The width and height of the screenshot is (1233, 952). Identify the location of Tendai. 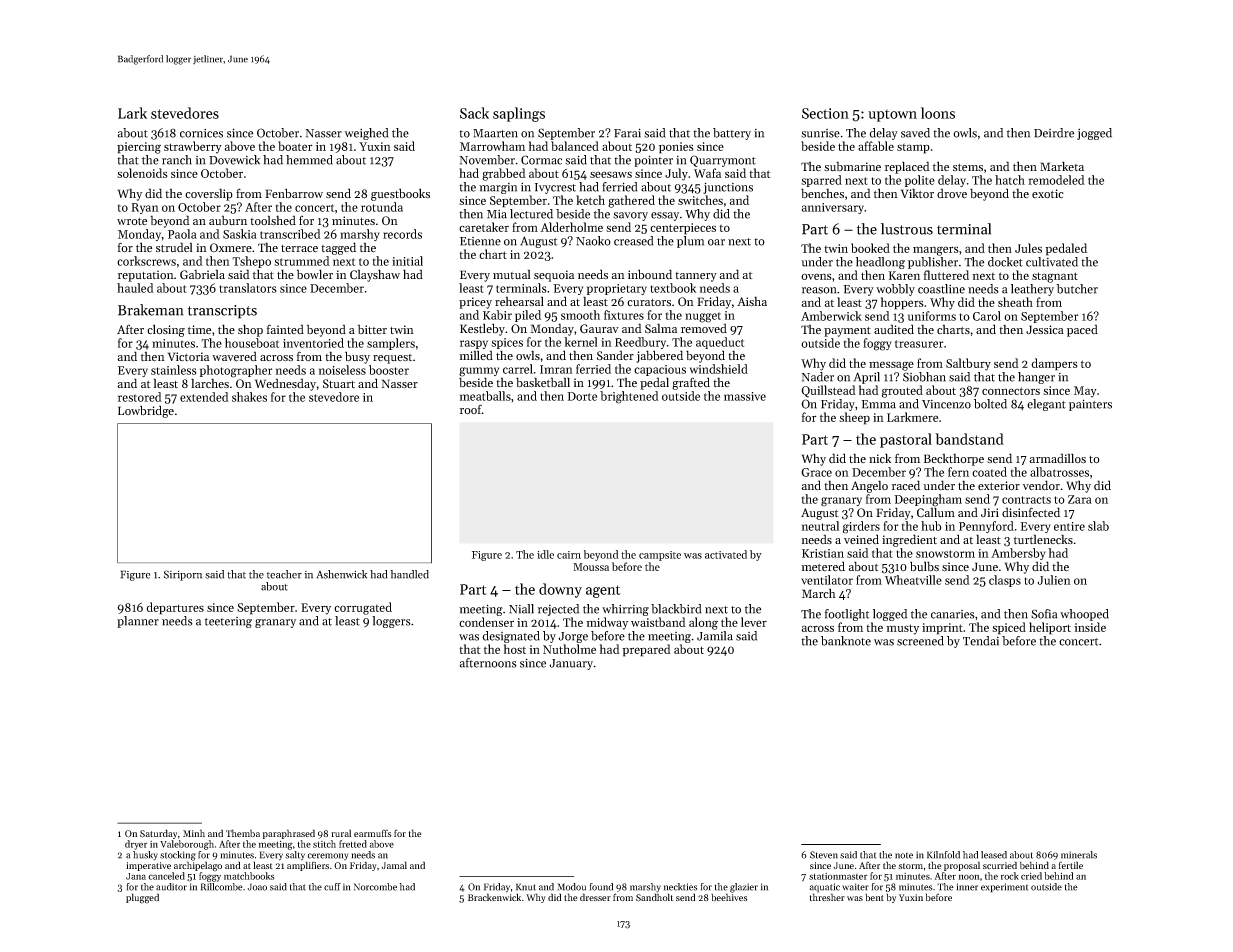
(981, 641).
